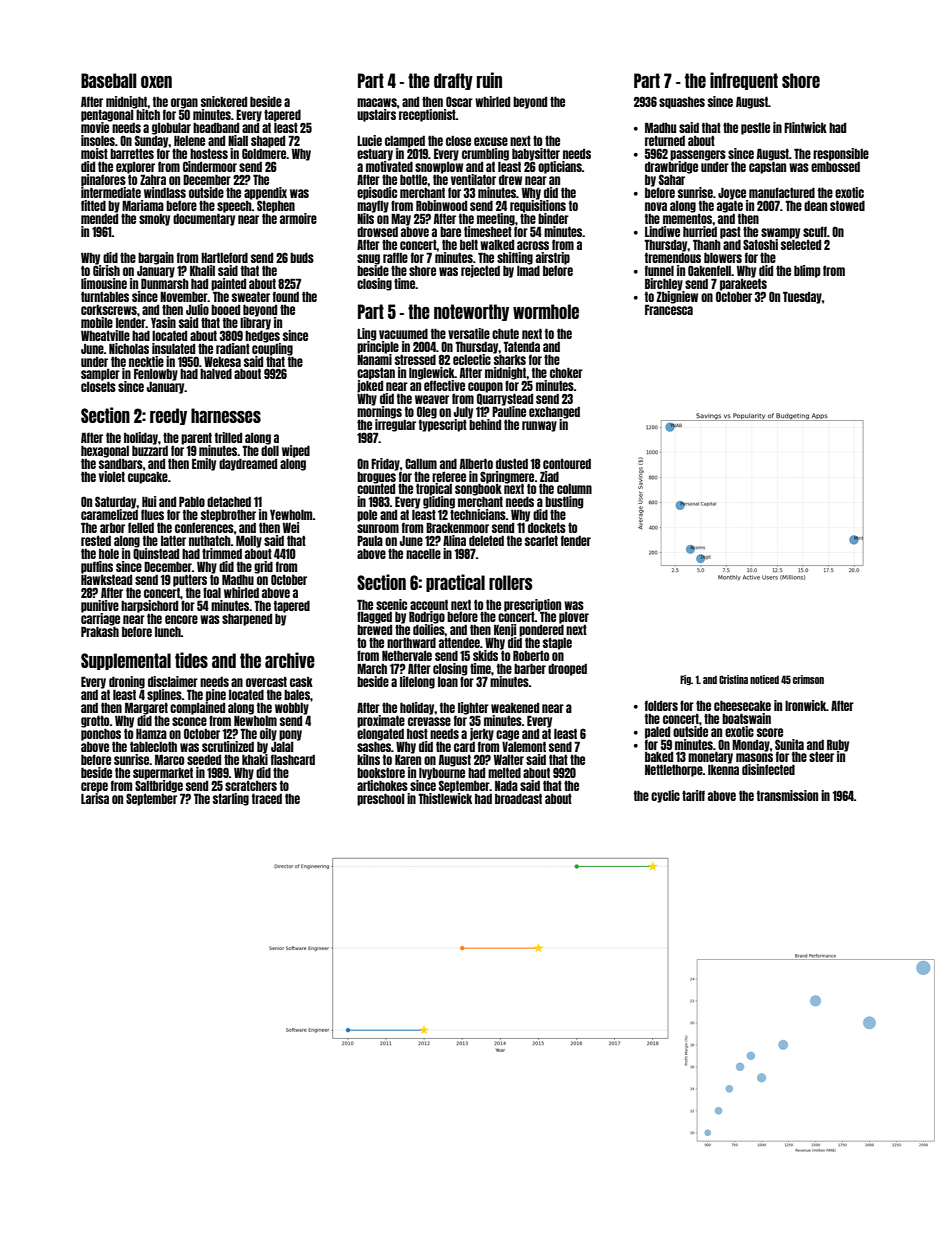  I want to click on Fenlowby, so click(156, 374).
